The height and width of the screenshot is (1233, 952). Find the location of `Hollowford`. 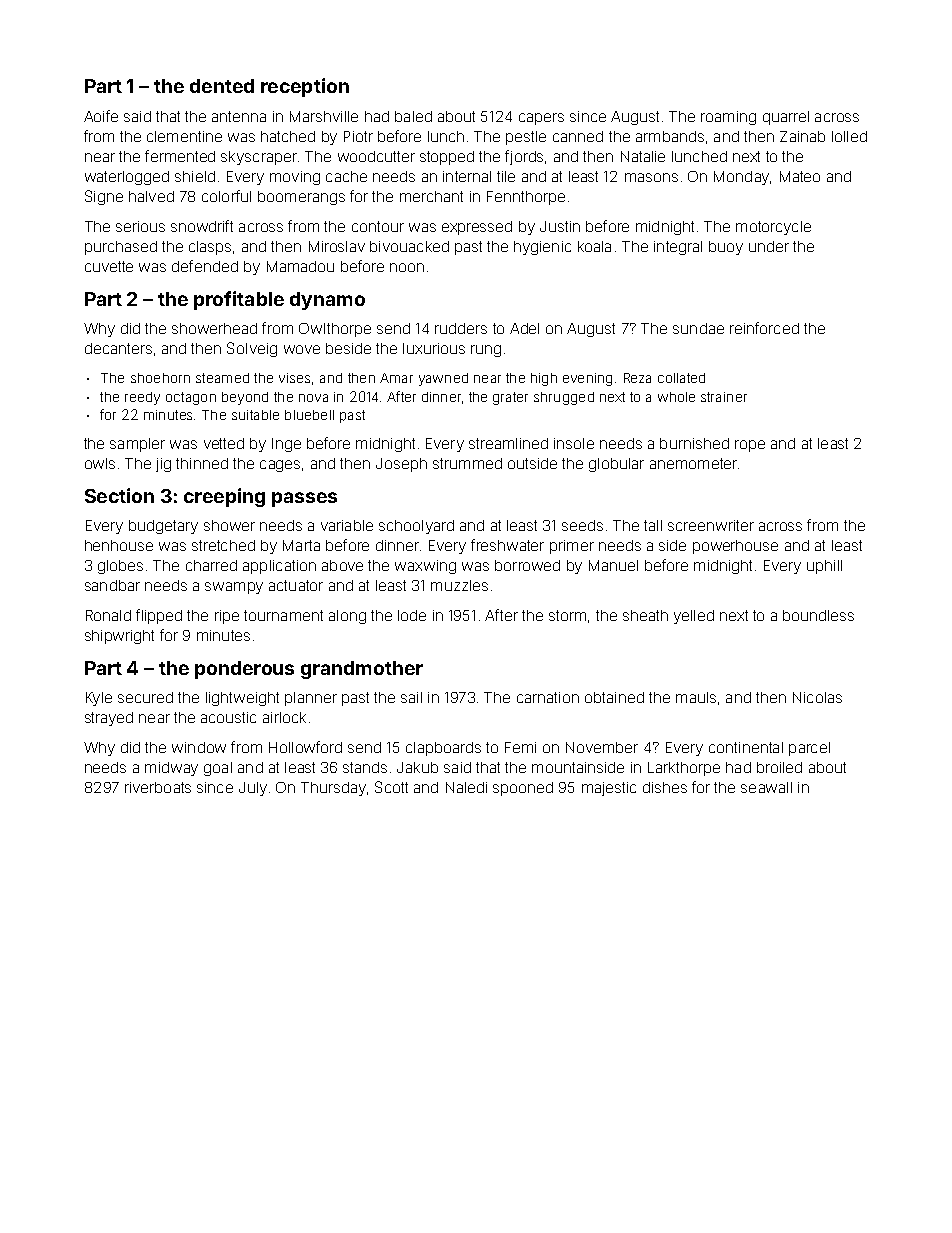

Hollowford is located at coordinates (305, 747).
